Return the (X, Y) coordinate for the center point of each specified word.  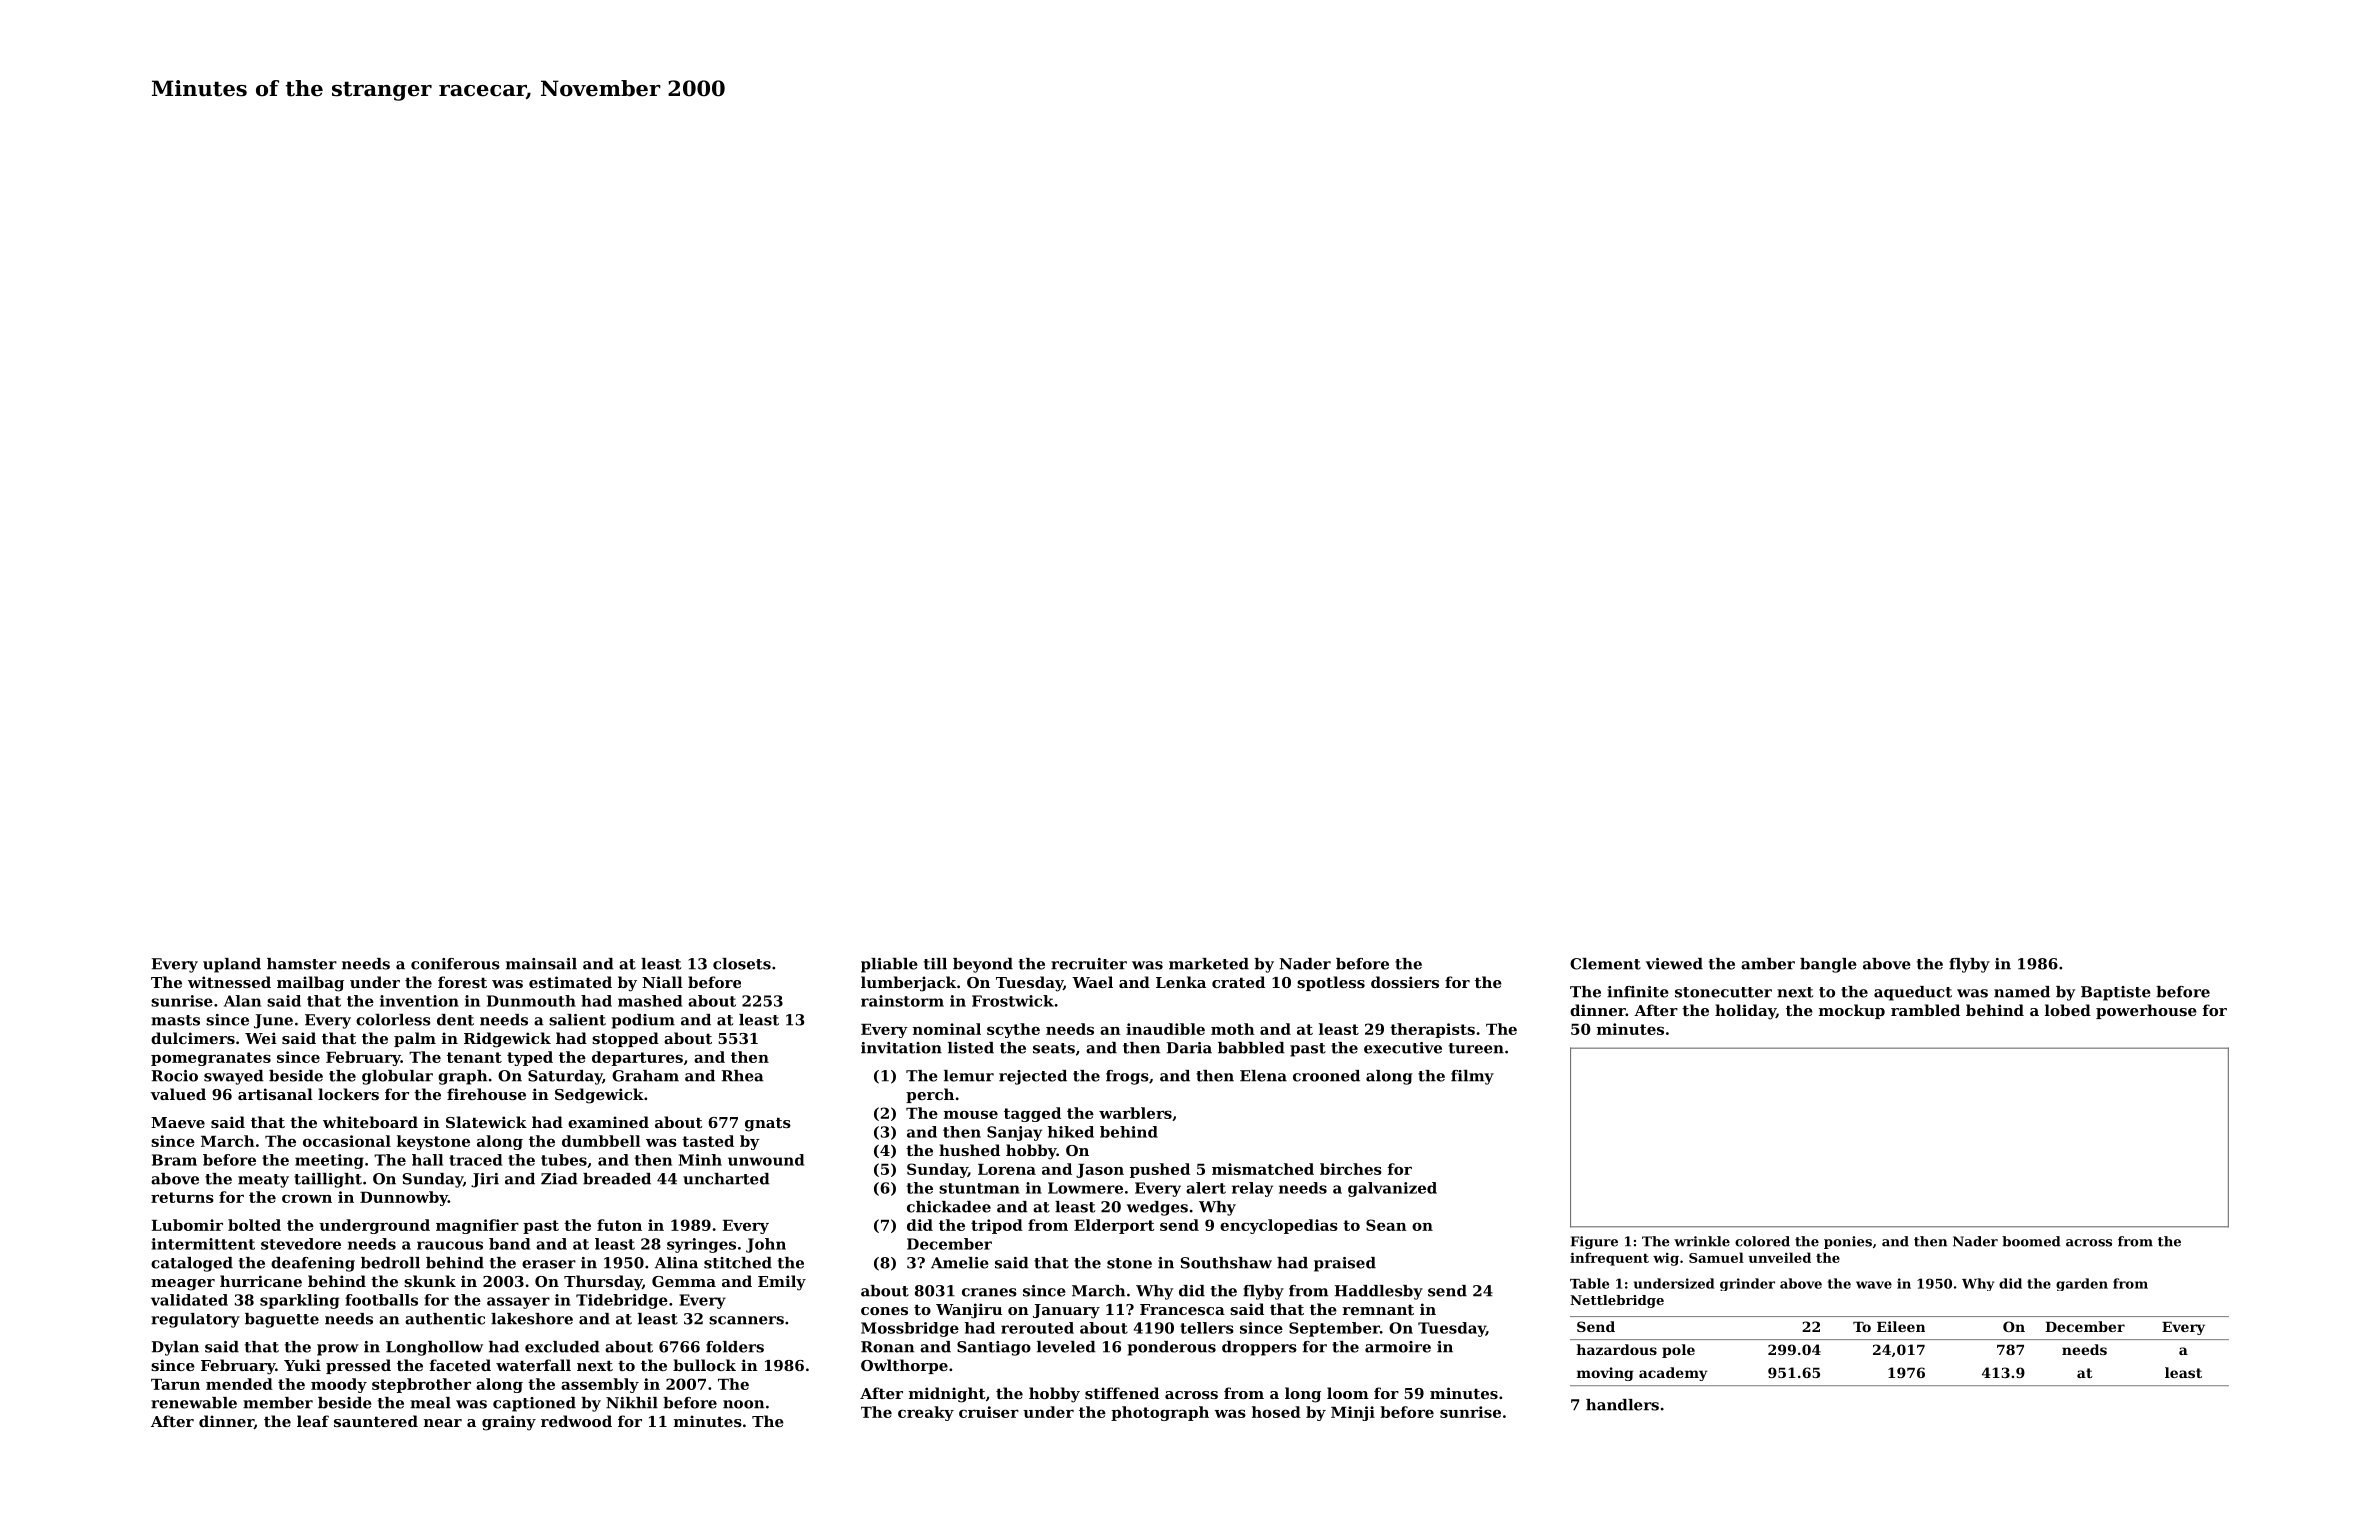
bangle (1828, 965)
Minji (1353, 1413)
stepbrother (421, 1385)
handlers (1622, 1405)
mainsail (541, 964)
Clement (1605, 964)
